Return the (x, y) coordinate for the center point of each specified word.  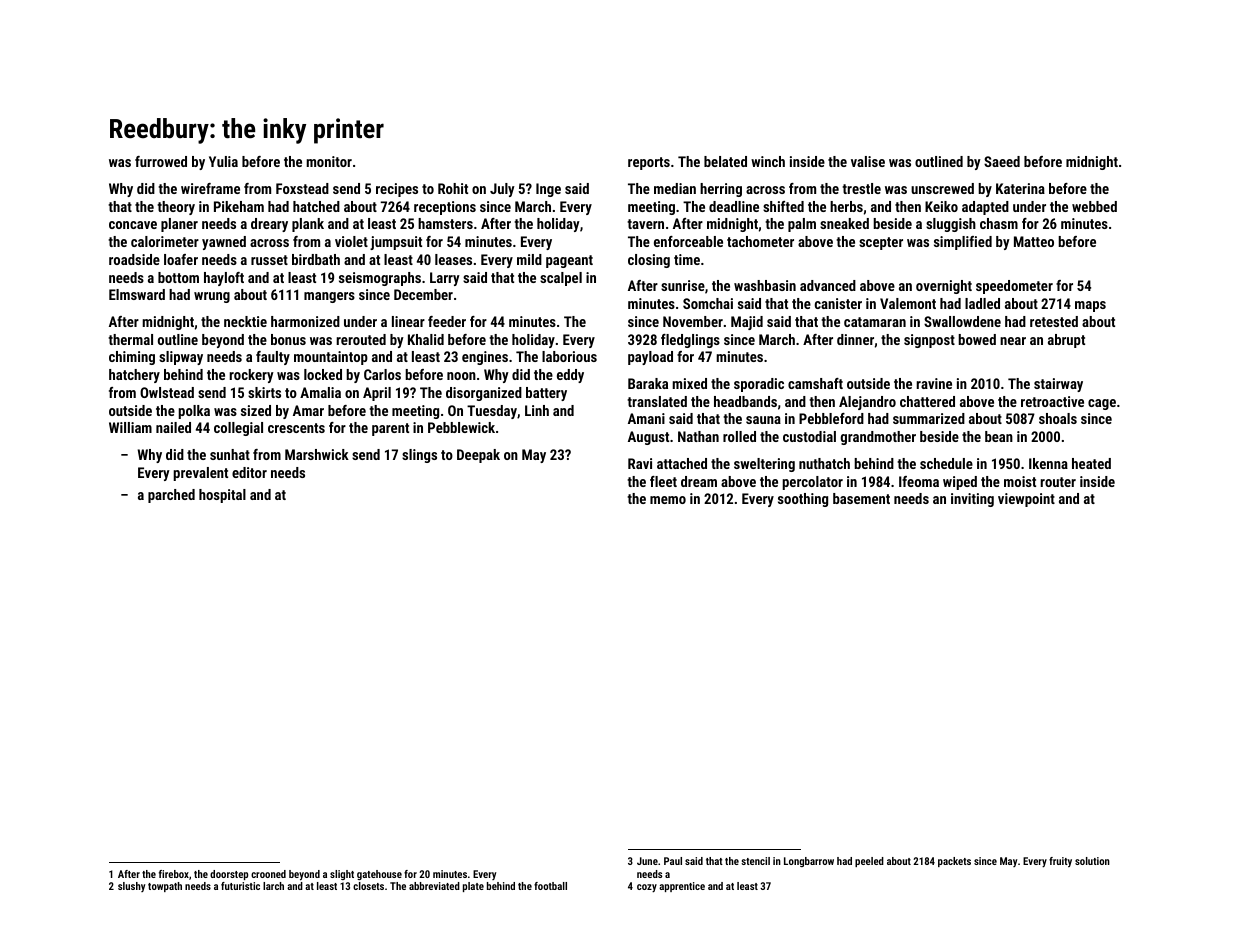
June (647, 861)
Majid (747, 323)
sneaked (844, 223)
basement (861, 498)
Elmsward (137, 294)
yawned (224, 243)
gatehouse (379, 875)
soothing (803, 500)
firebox (174, 874)
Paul (673, 861)
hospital (222, 496)
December (423, 294)
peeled (869, 862)
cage (1102, 404)
